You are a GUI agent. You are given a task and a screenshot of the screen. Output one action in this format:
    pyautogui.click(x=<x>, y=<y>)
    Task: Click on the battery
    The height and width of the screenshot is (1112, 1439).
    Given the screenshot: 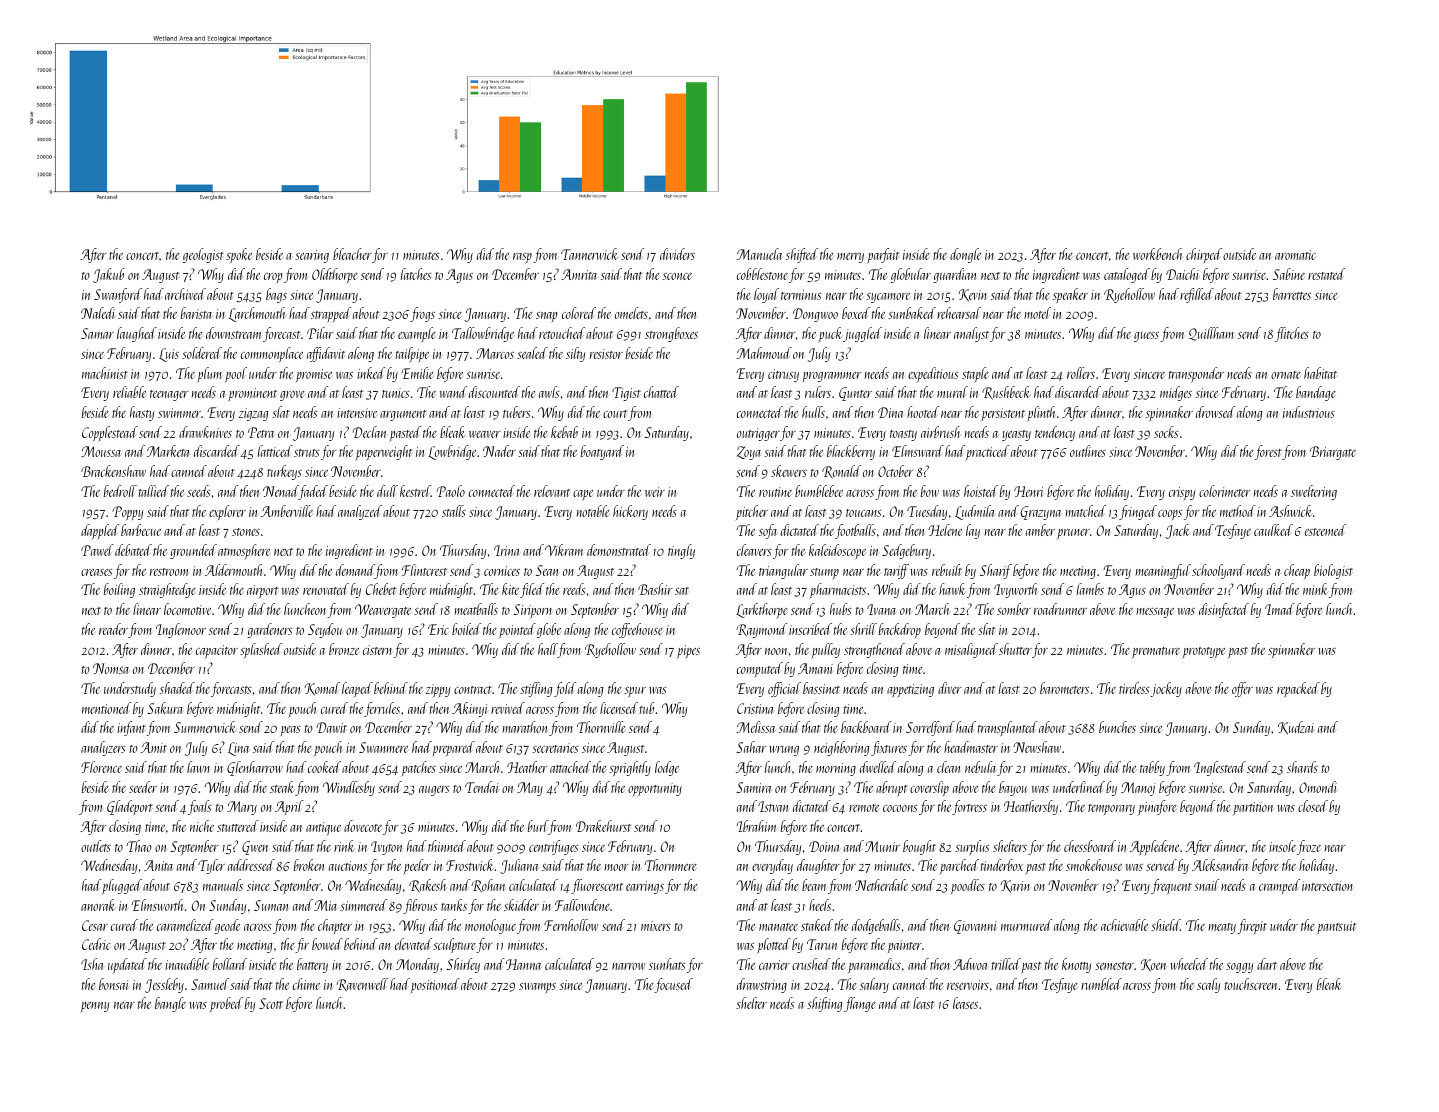 What is the action you would take?
    pyautogui.click(x=312, y=965)
